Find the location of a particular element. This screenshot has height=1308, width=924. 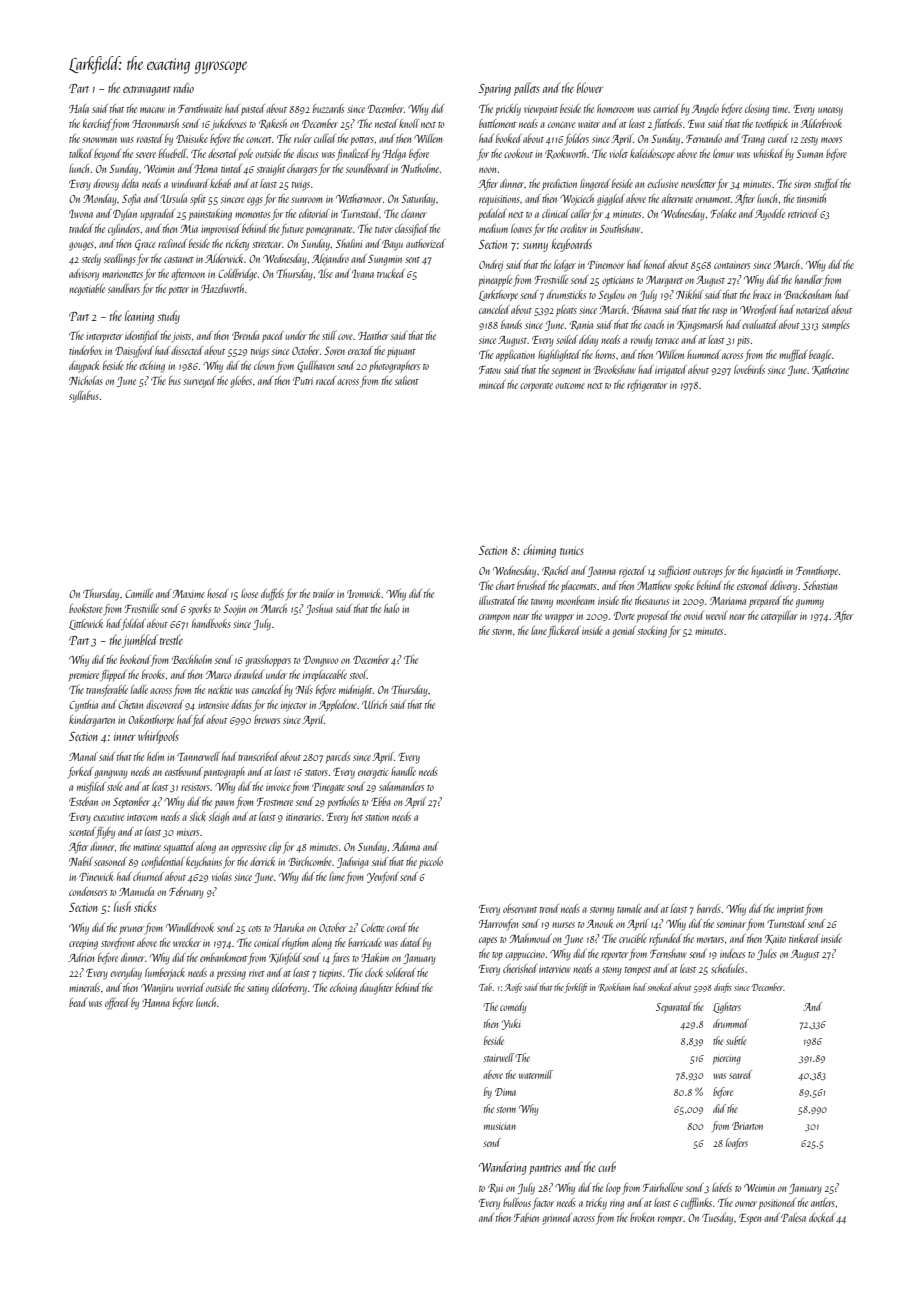

retrieved is located at coordinates (803, 213).
